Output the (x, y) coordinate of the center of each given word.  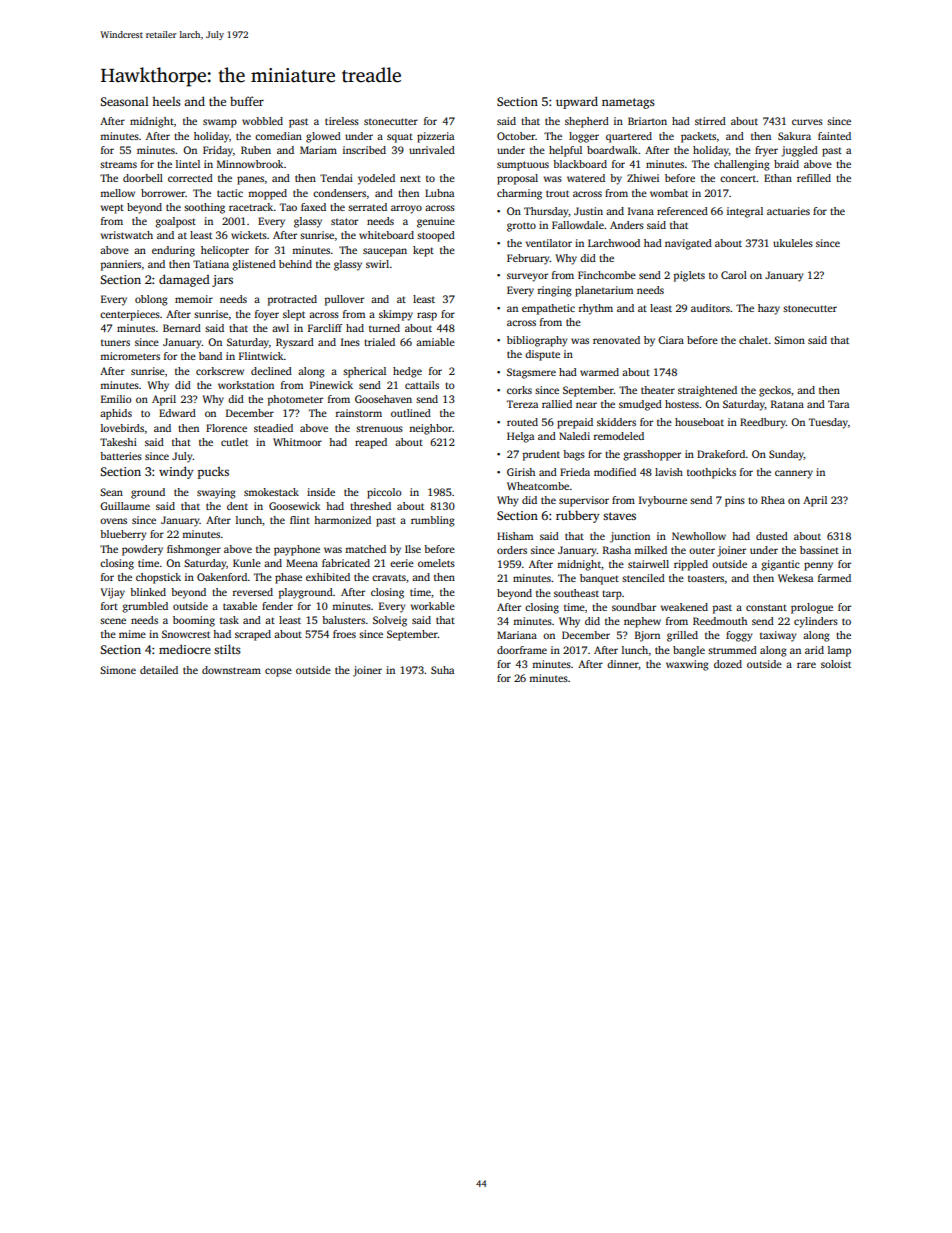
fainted (834, 136)
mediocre (185, 649)
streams (118, 164)
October (516, 136)
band (210, 356)
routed (522, 422)
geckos (775, 391)
